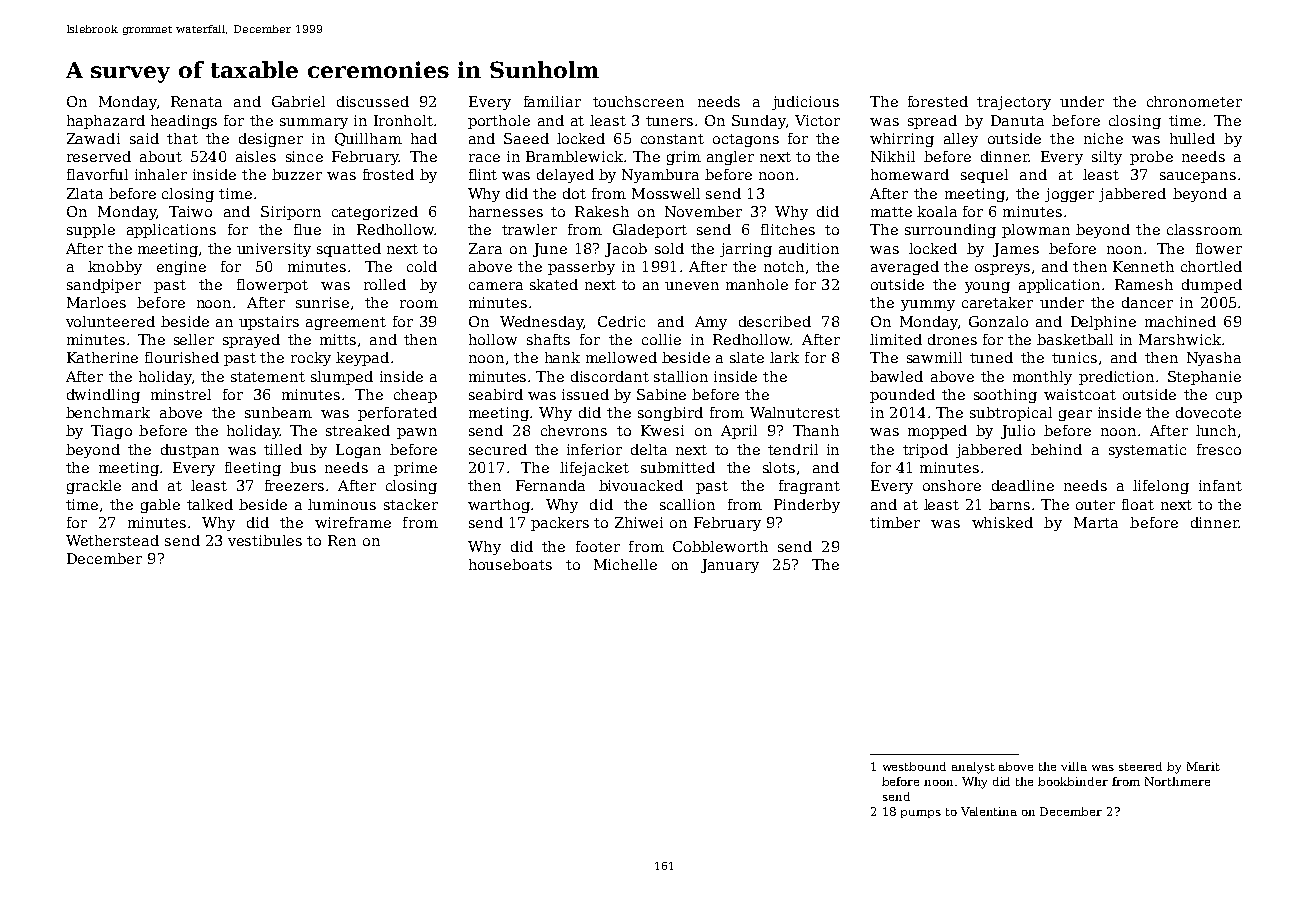 This page has width=1308, height=924. What do you see at coordinates (661, 339) in the page?
I see `collie` at bounding box center [661, 339].
